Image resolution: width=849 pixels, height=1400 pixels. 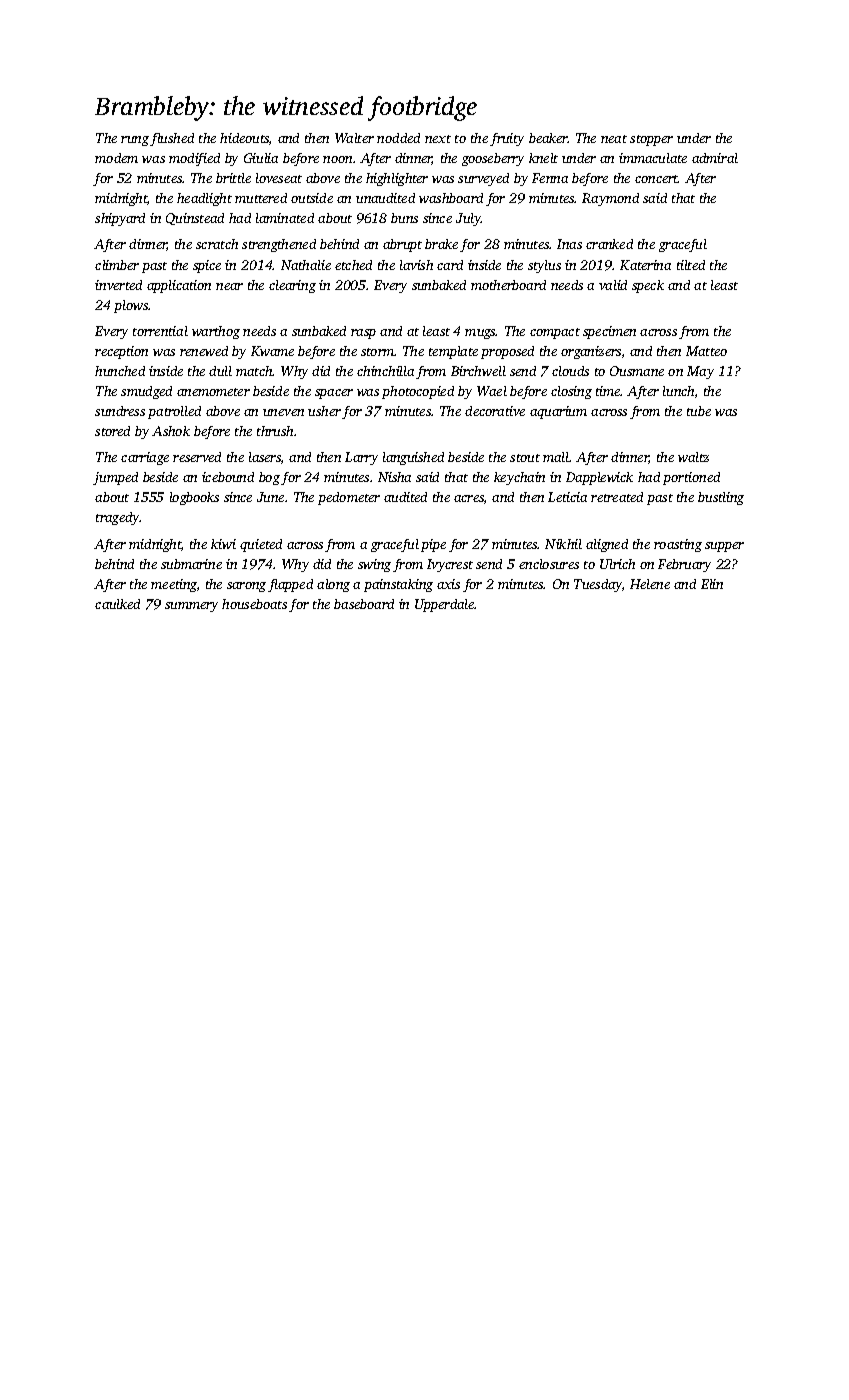 I want to click on next, so click(x=438, y=139).
